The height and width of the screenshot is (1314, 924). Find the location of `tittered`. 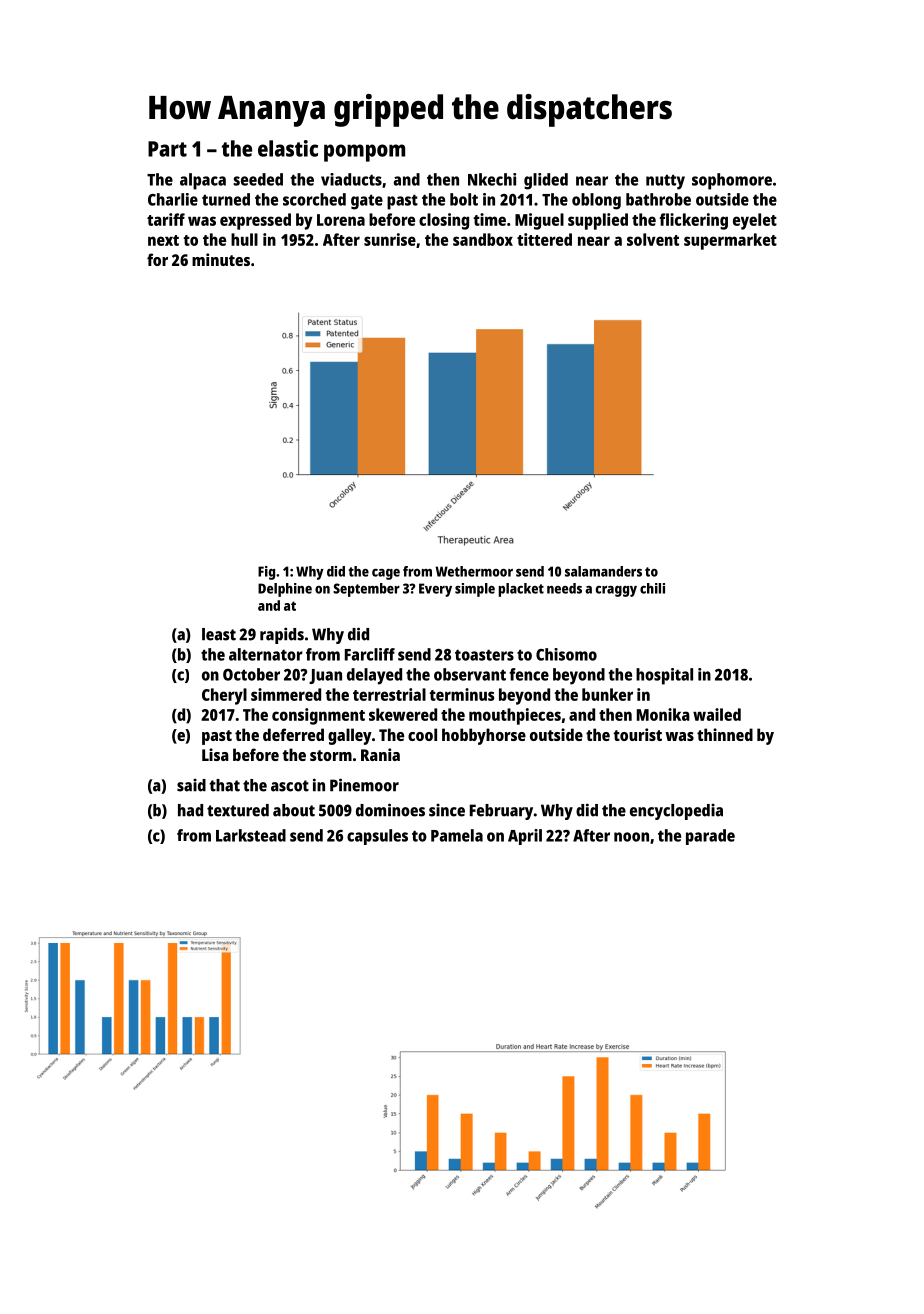

tittered is located at coordinates (544, 239).
